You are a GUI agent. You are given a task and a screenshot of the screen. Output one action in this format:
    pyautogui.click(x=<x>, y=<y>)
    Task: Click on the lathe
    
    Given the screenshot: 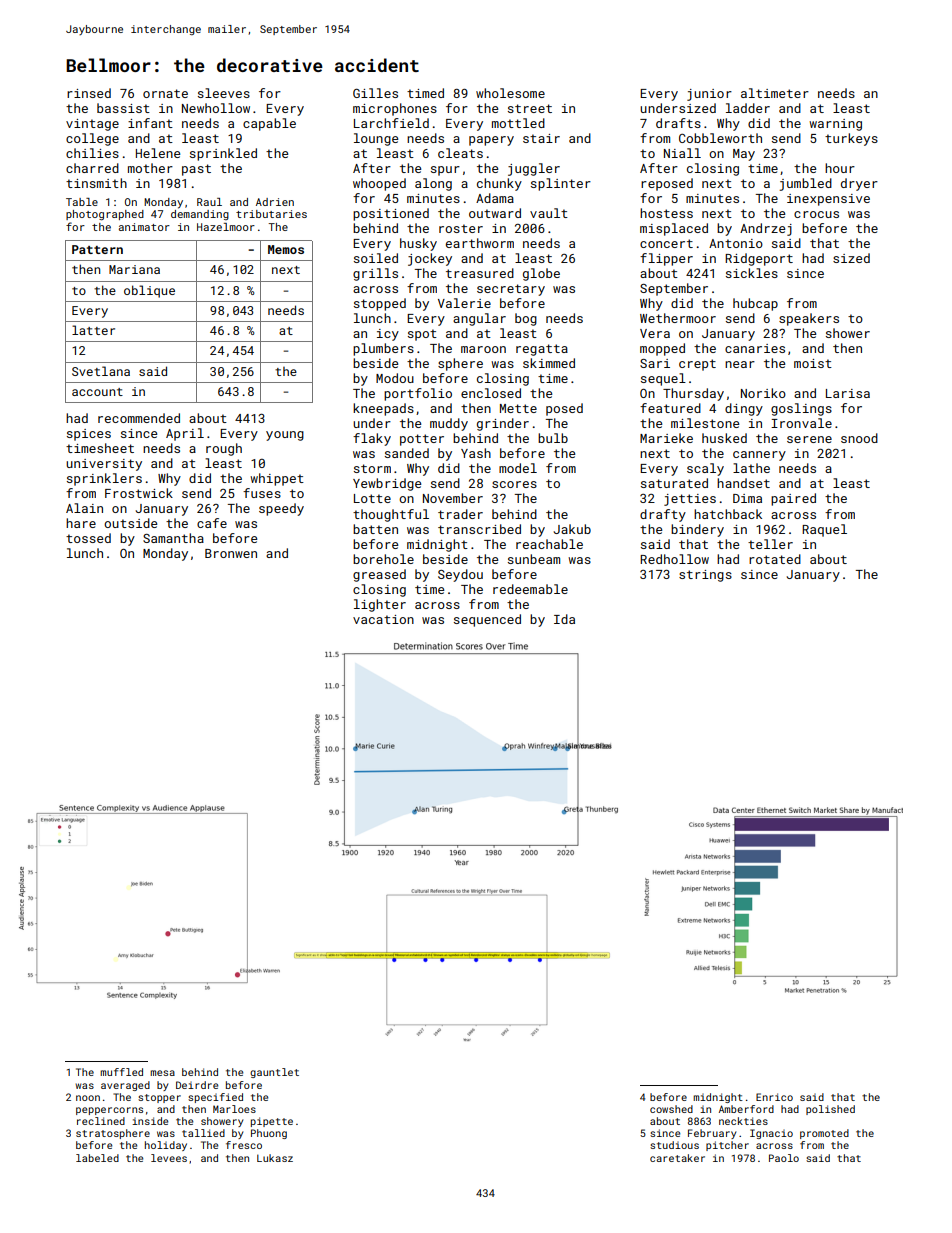 What is the action you would take?
    pyautogui.click(x=751, y=468)
